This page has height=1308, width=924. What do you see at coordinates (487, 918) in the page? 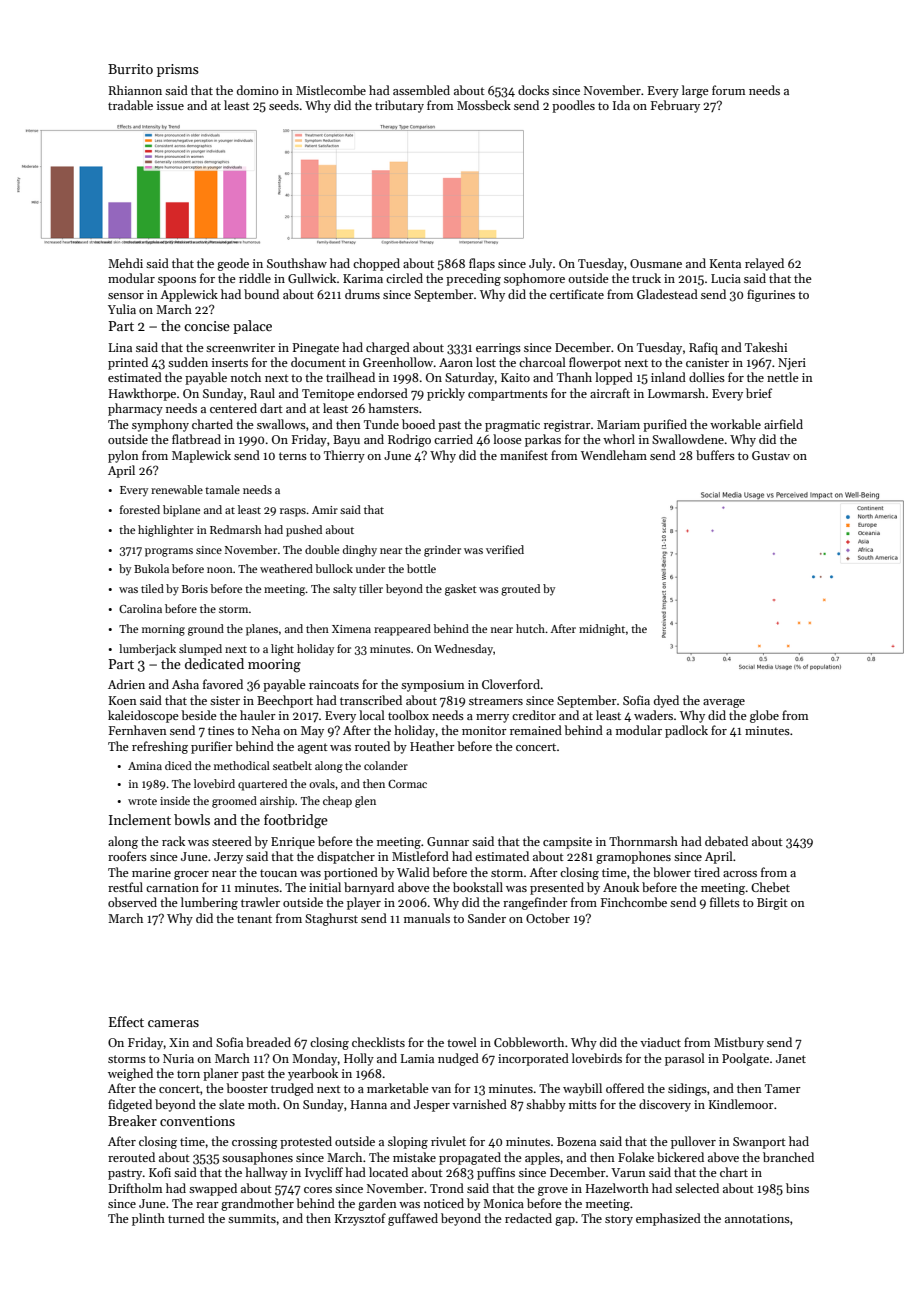
I see `Sander` at bounding box center [487, 918].
